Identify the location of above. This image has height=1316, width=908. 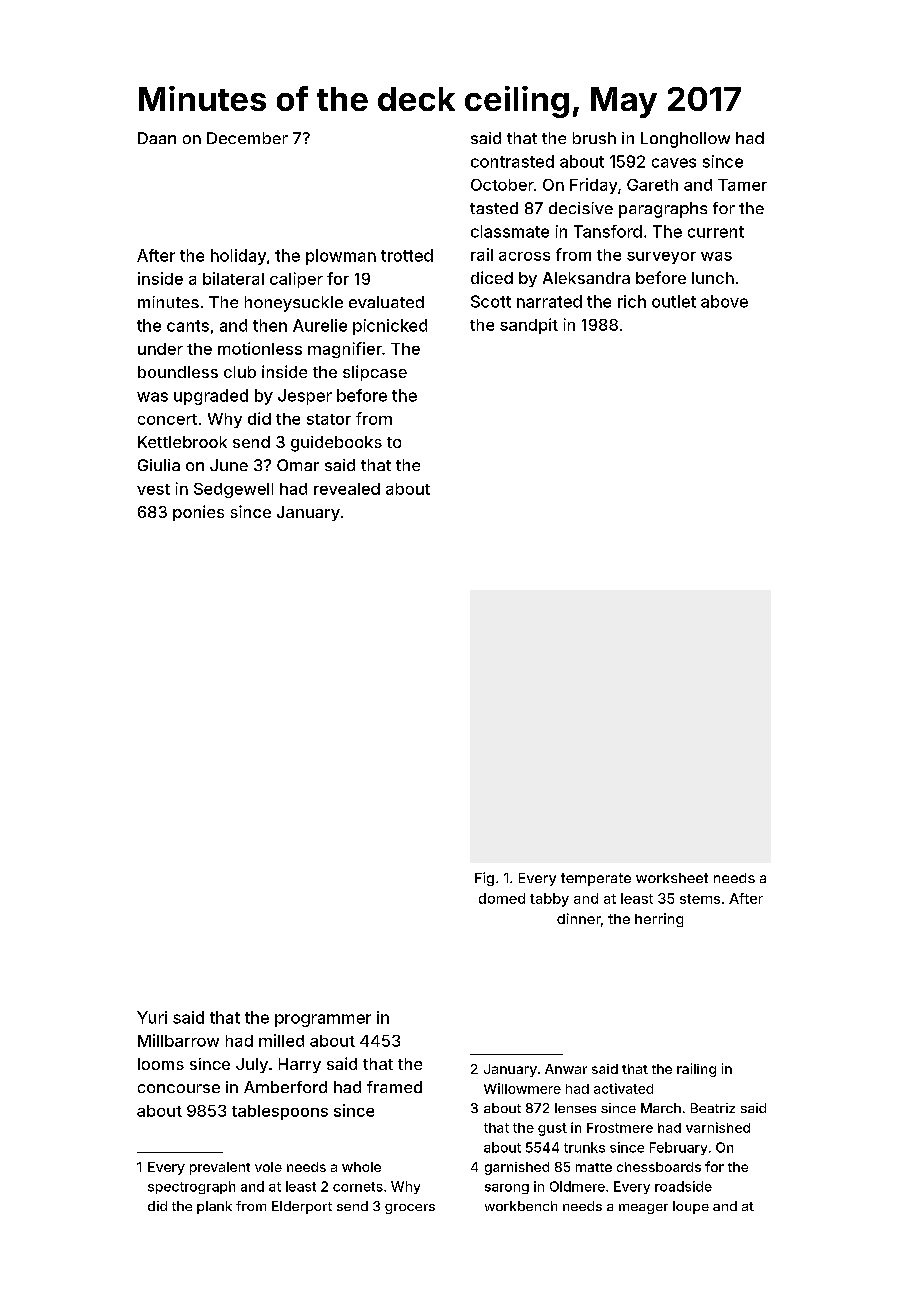
(724, 301).
